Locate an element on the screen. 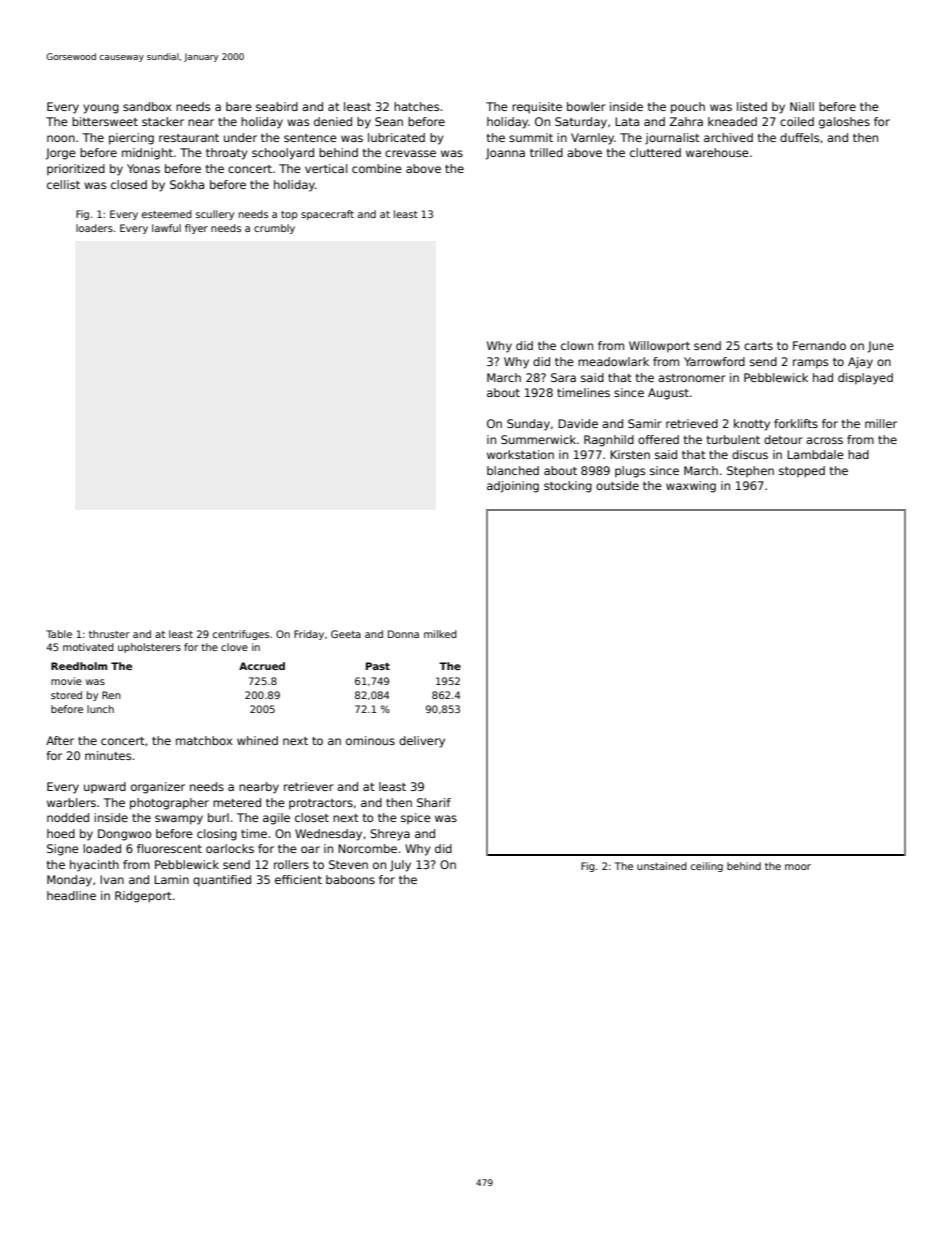 This screenshot has width=952, height=1233. Lamin is located at coordinates (171, 879).
